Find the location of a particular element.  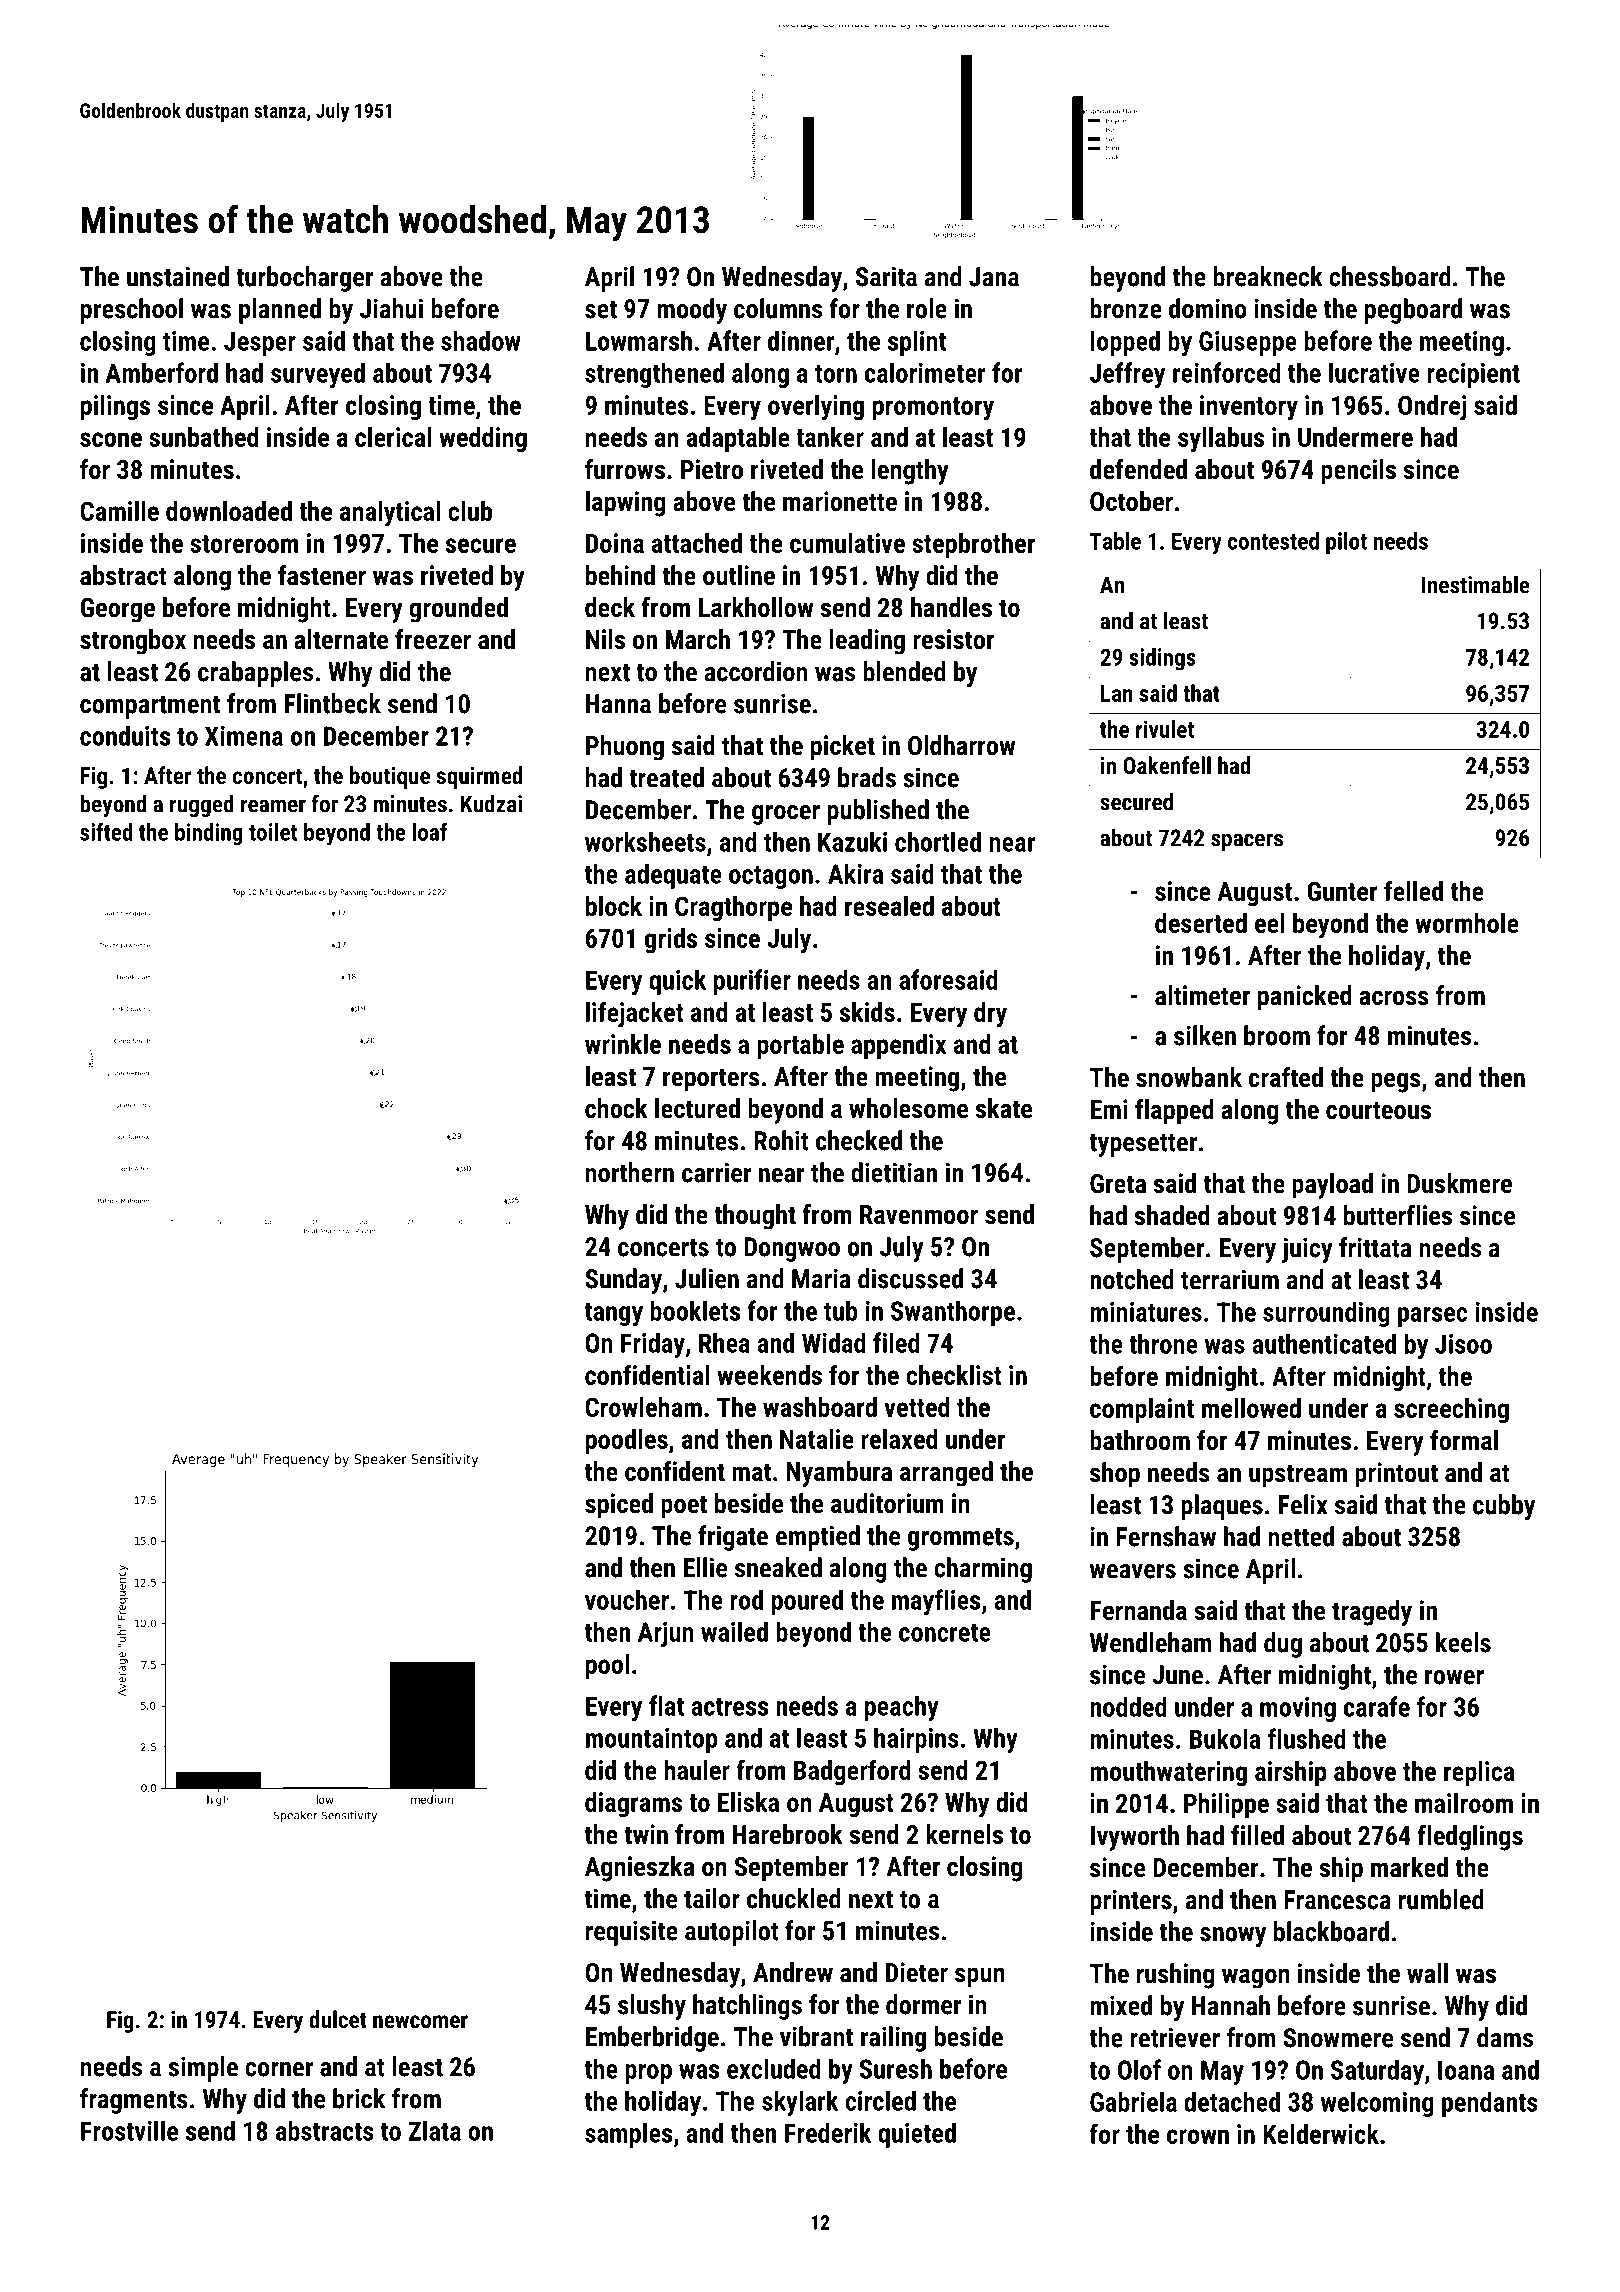

stepbrother is located at coordinates (973, 545).
